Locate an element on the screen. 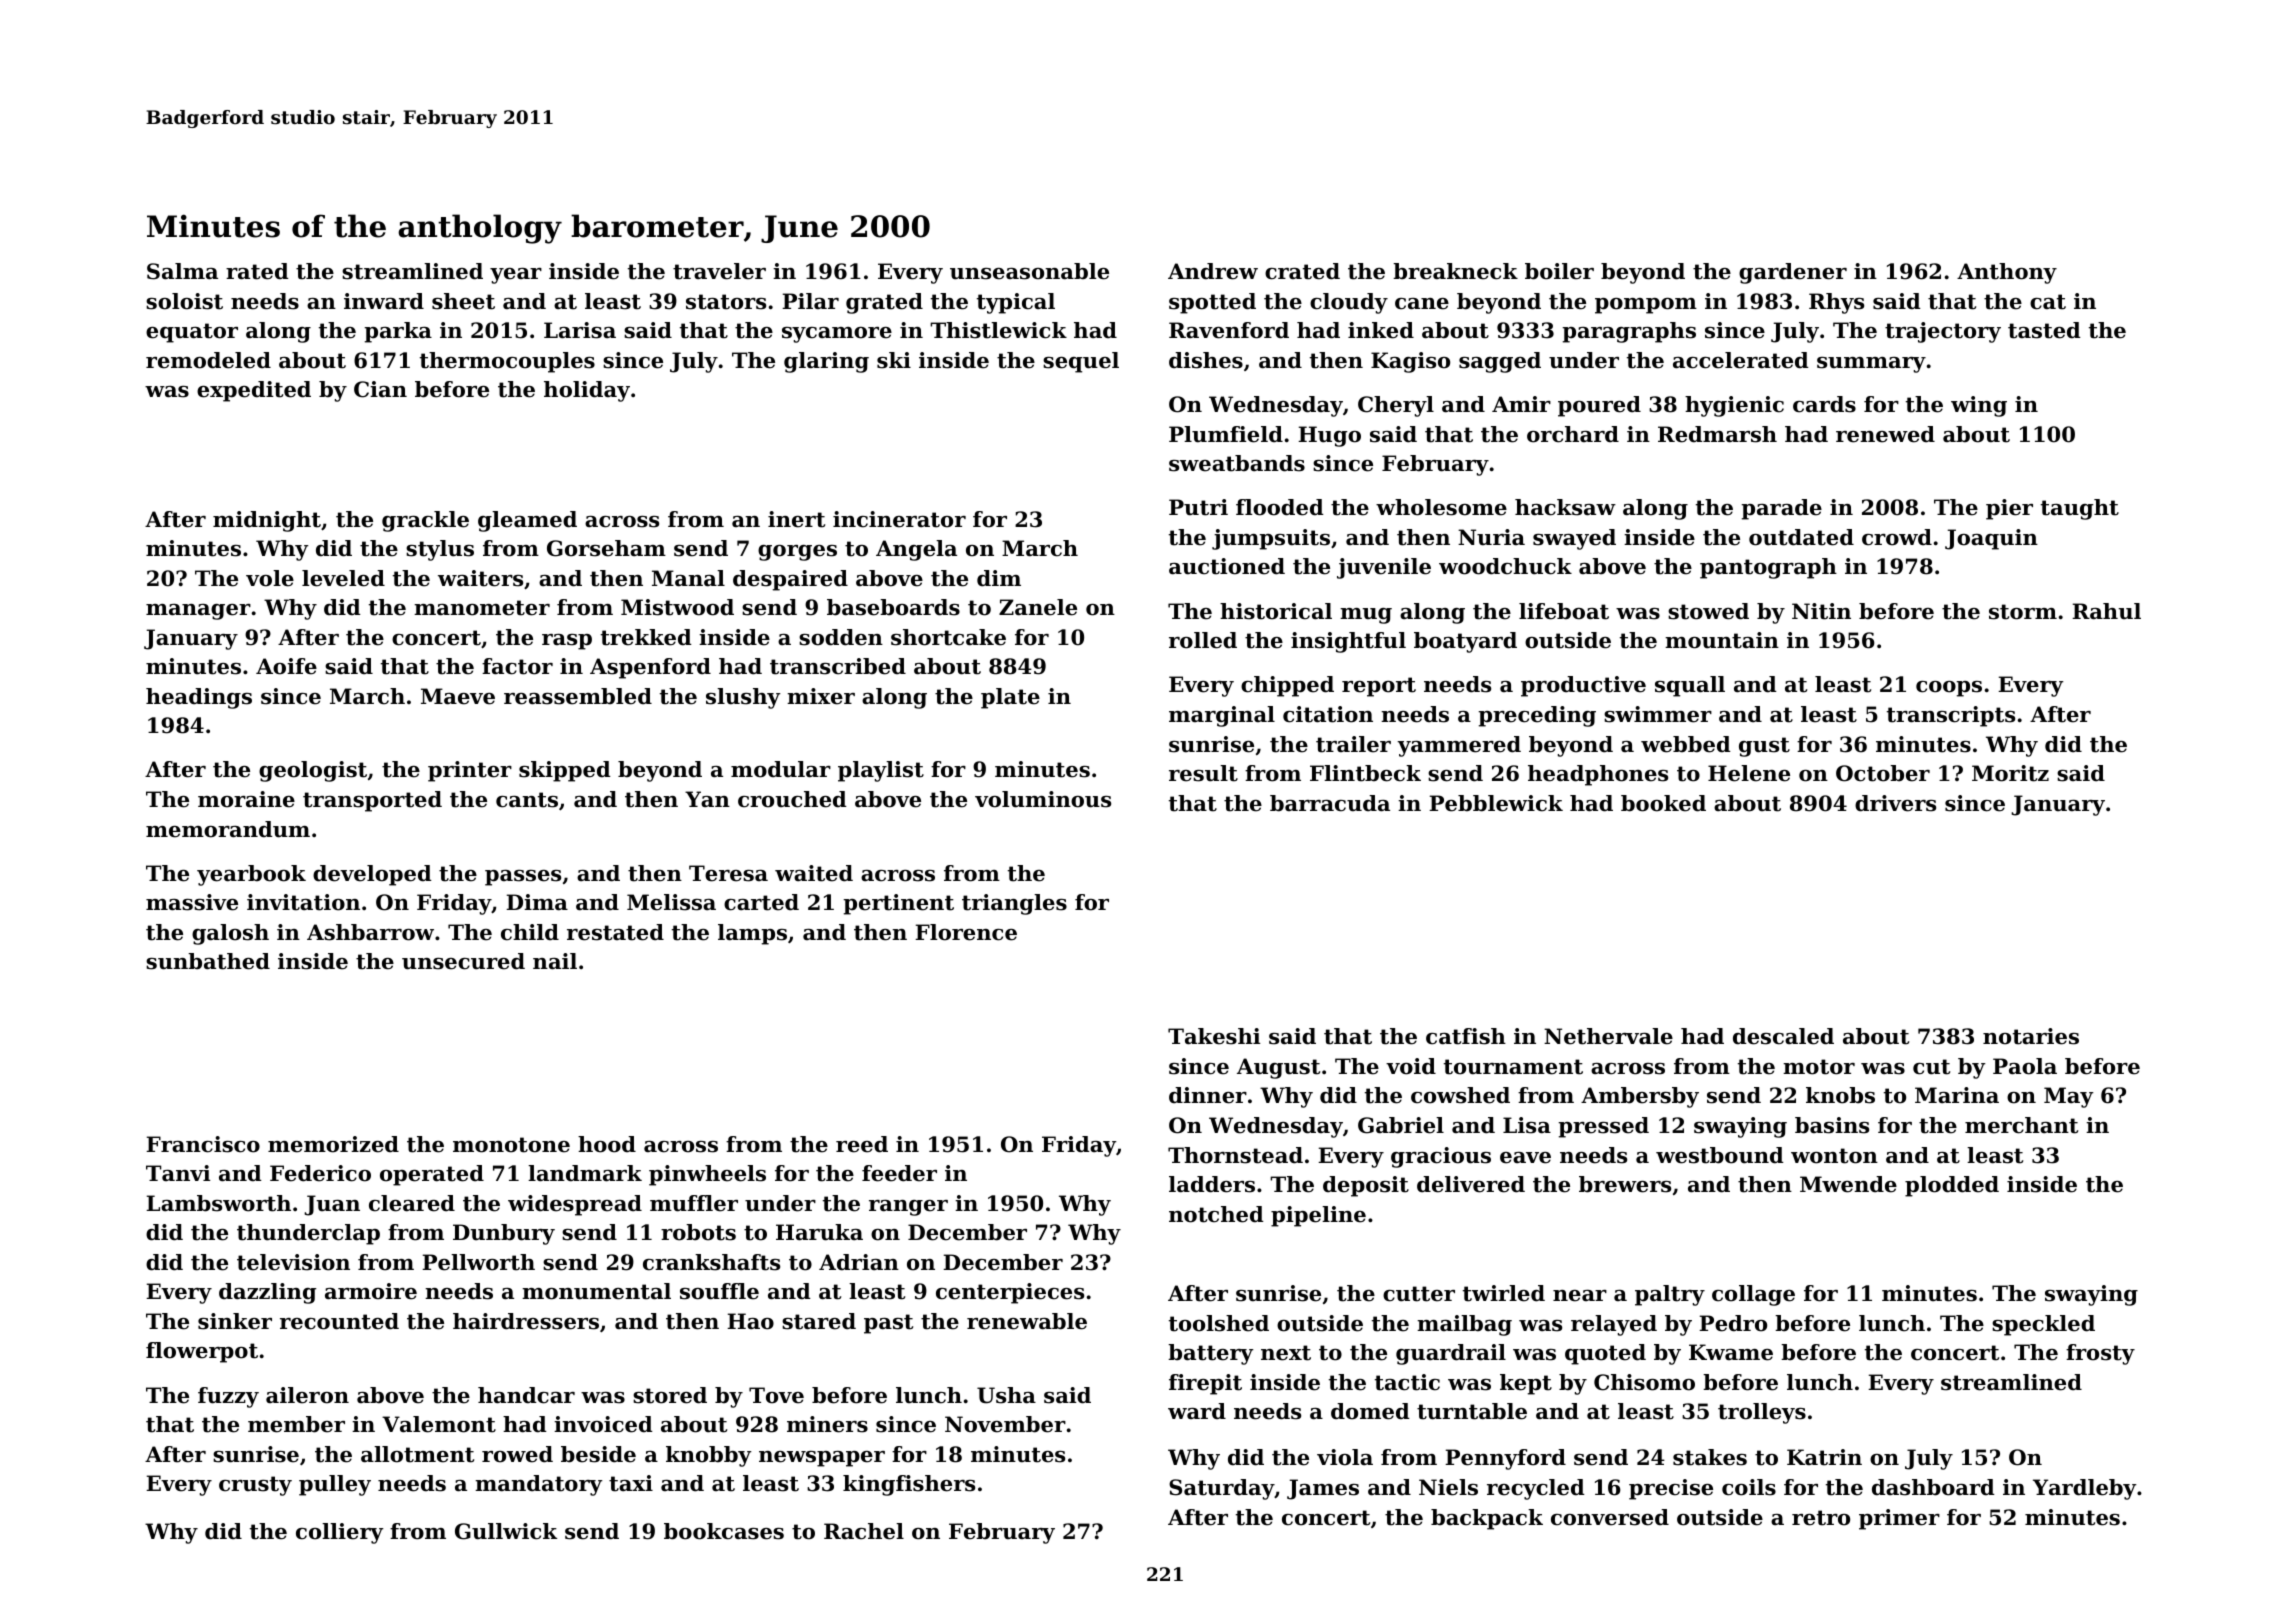  collage is located at coordinates (1753, 1295).
